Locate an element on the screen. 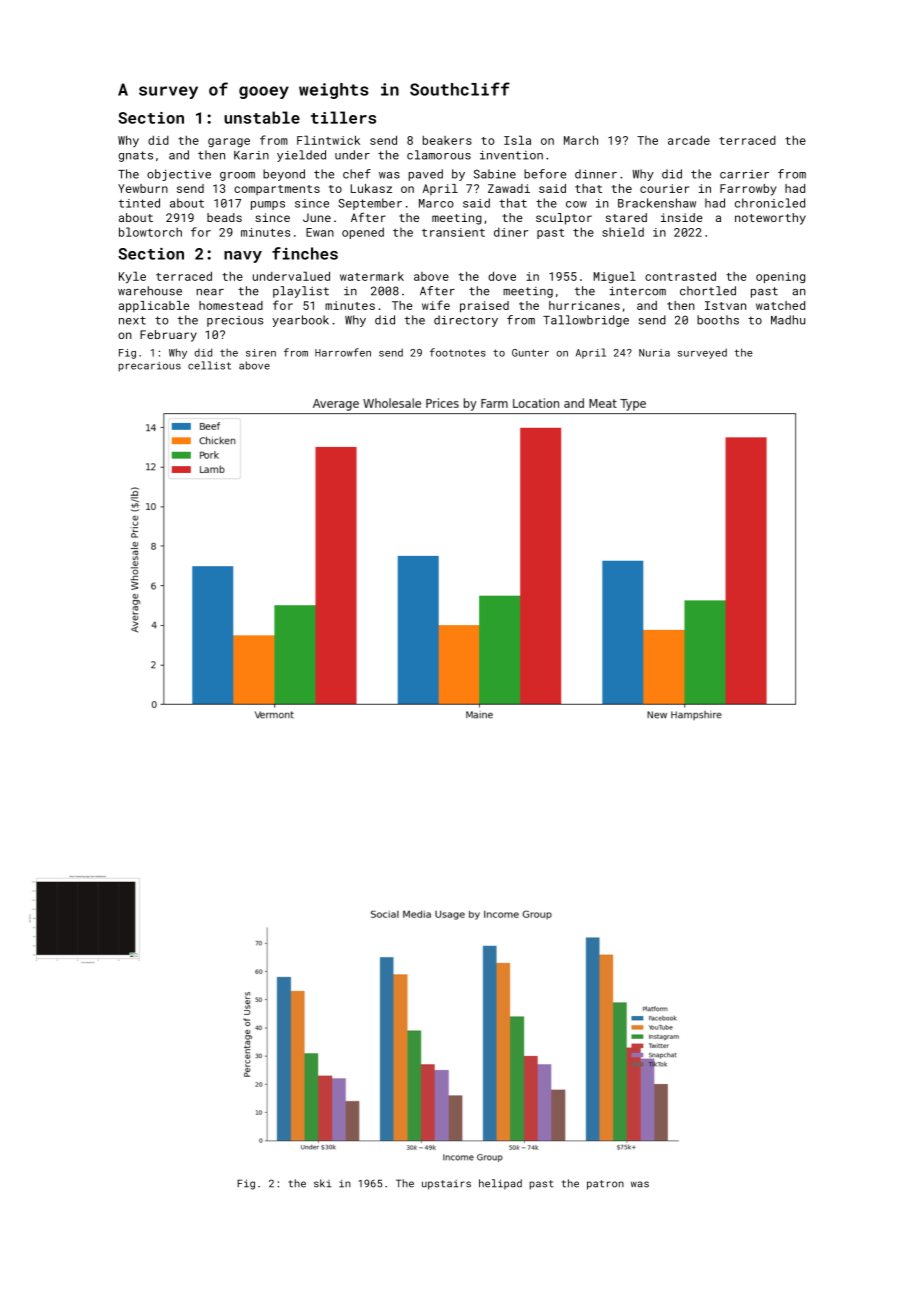 Image resolution: width=924 pixels, height=1308 pixels. Zawadi is located at coordinates (509, 188).
